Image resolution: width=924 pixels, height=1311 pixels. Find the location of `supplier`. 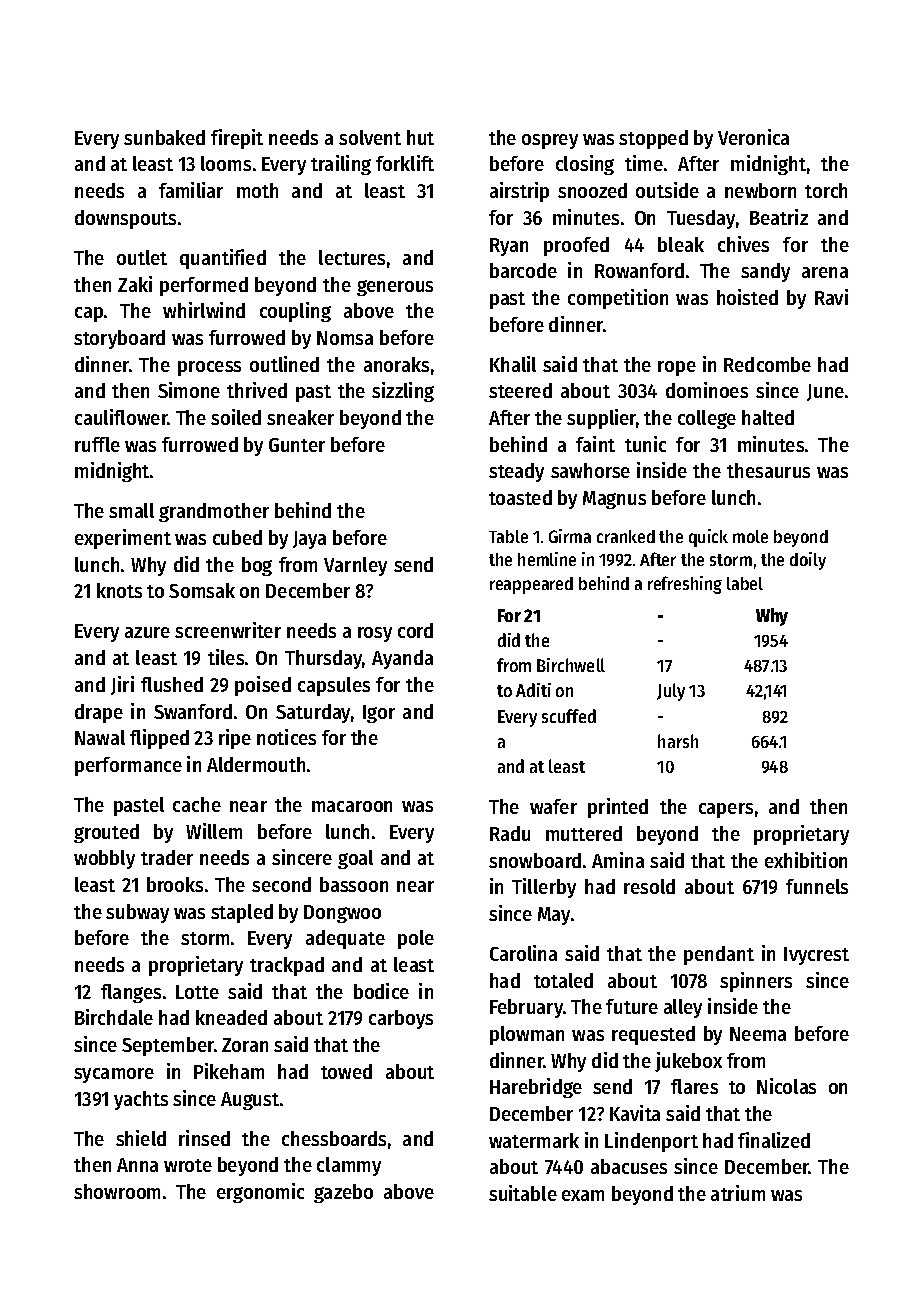

supplier is located at coordinates (602, 419).
